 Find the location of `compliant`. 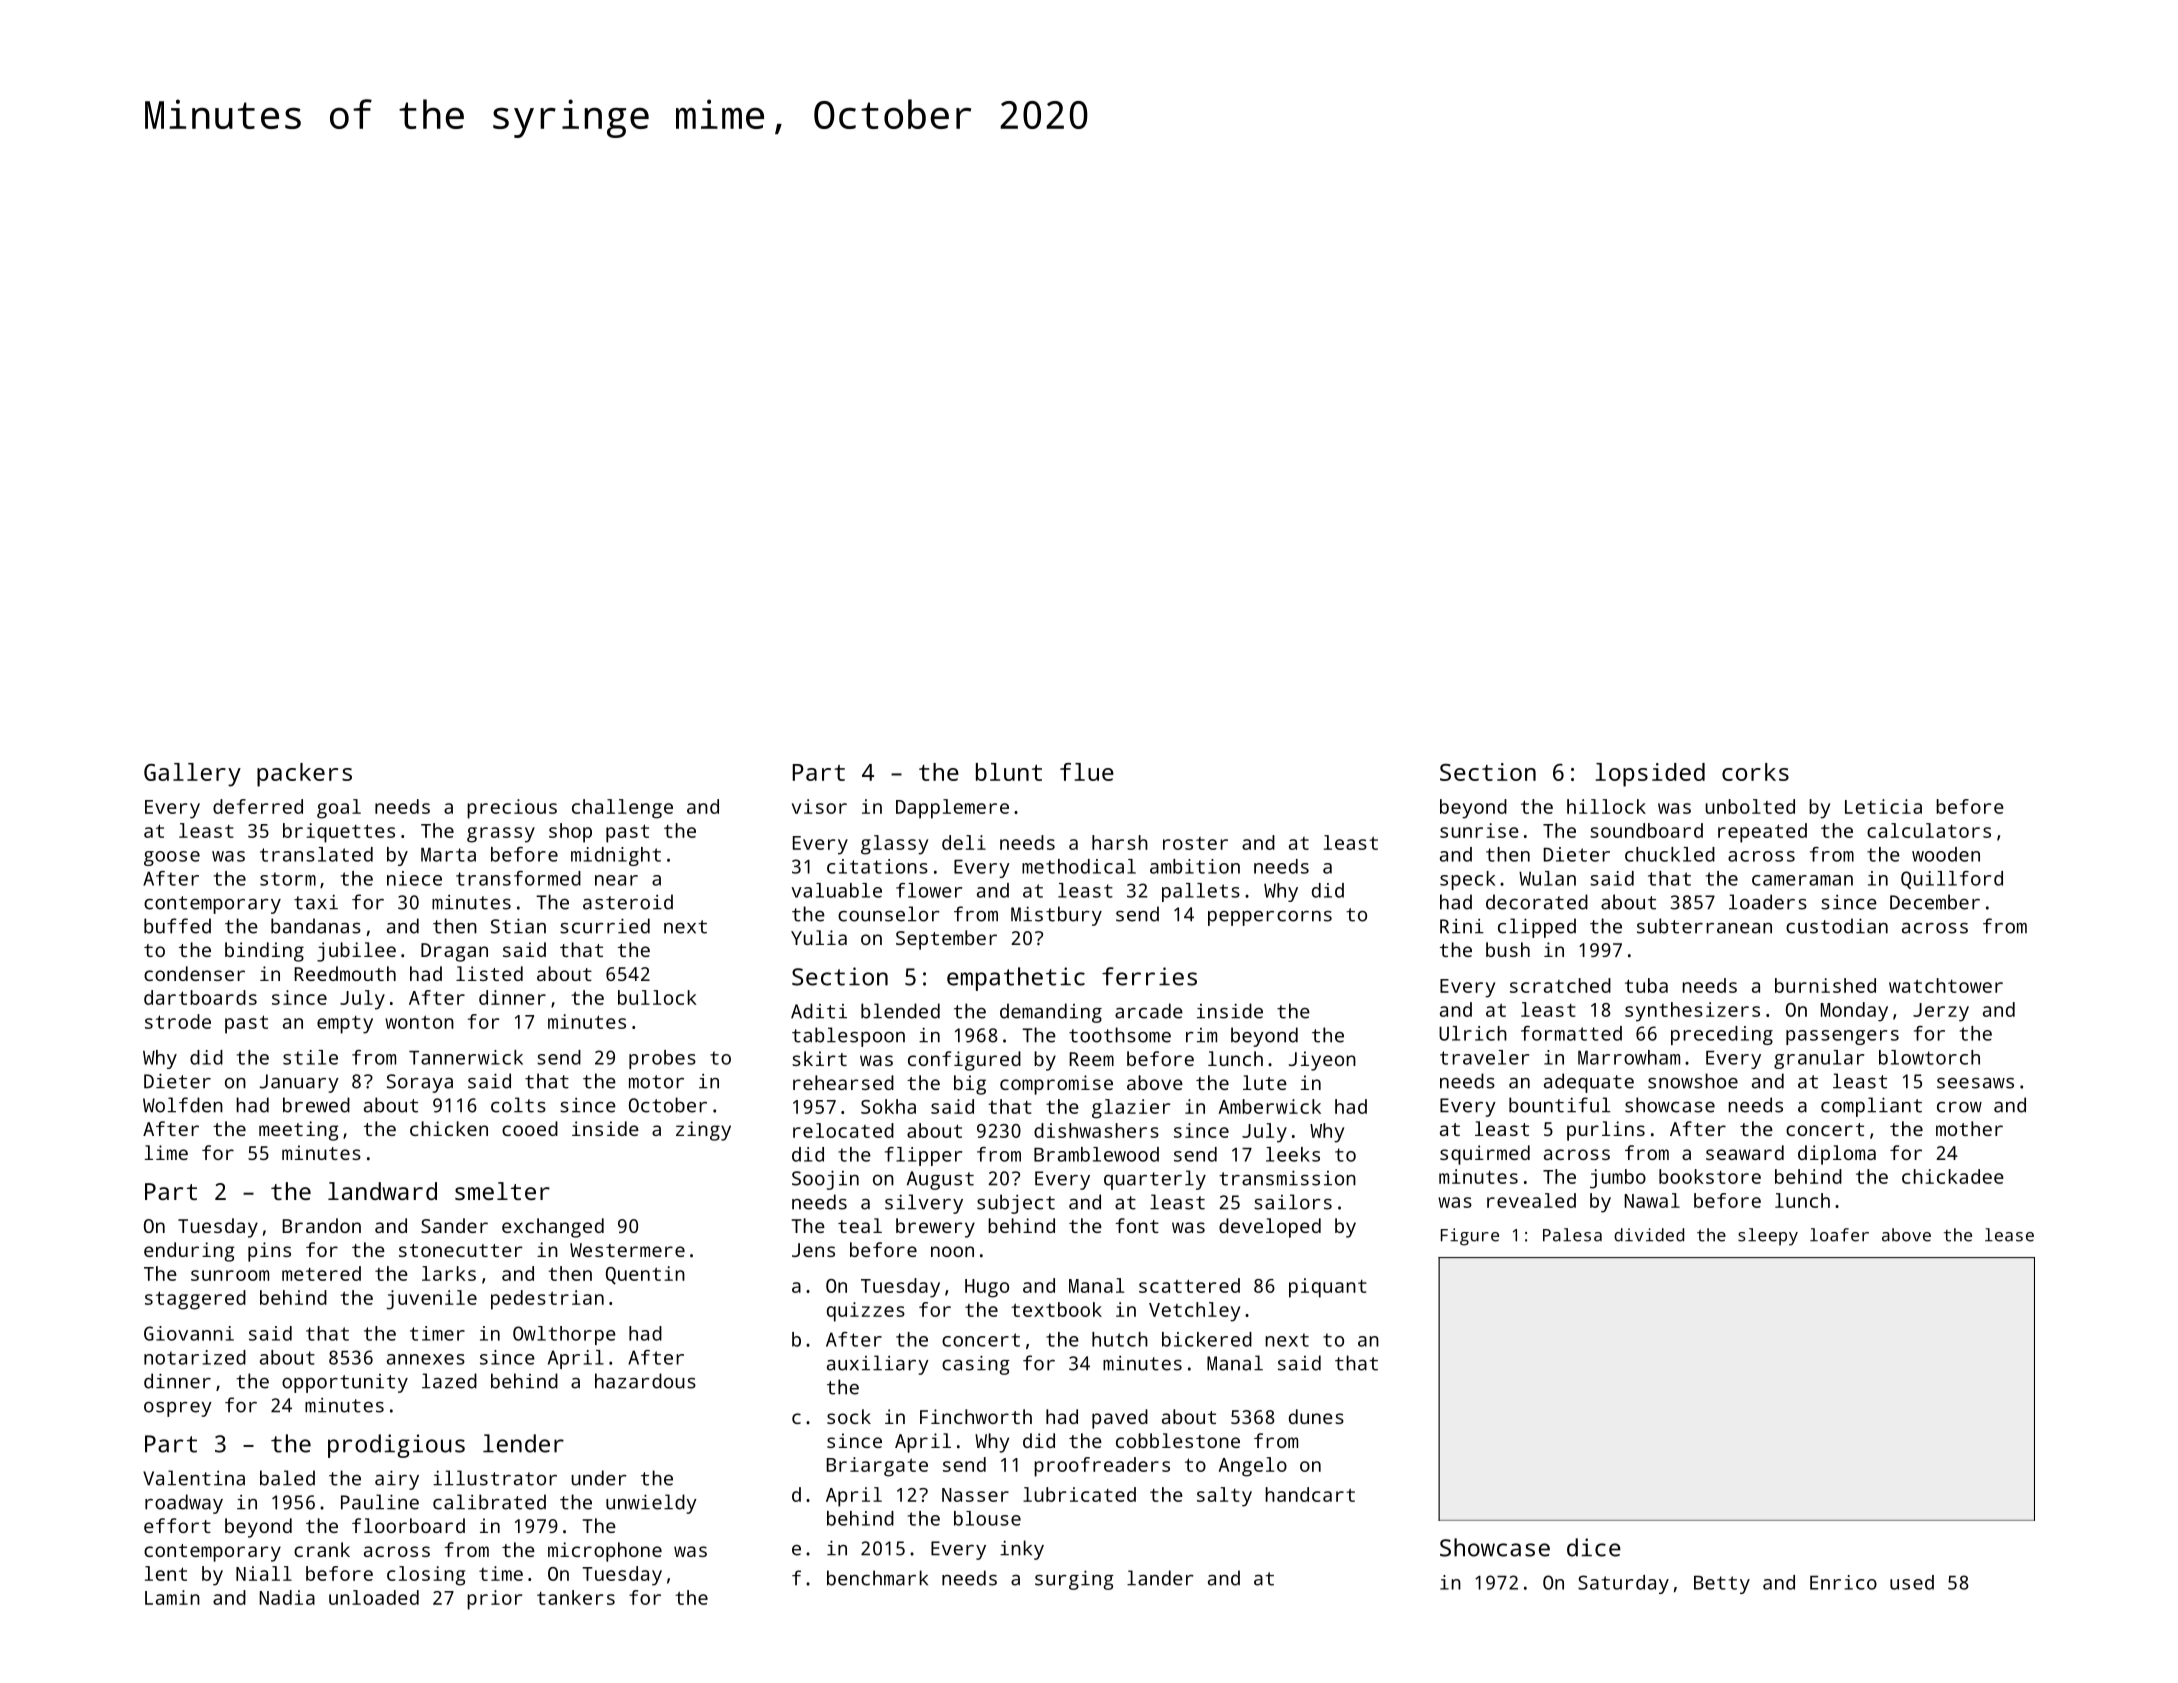

compliant is located at coordinates (1871, 1107).
